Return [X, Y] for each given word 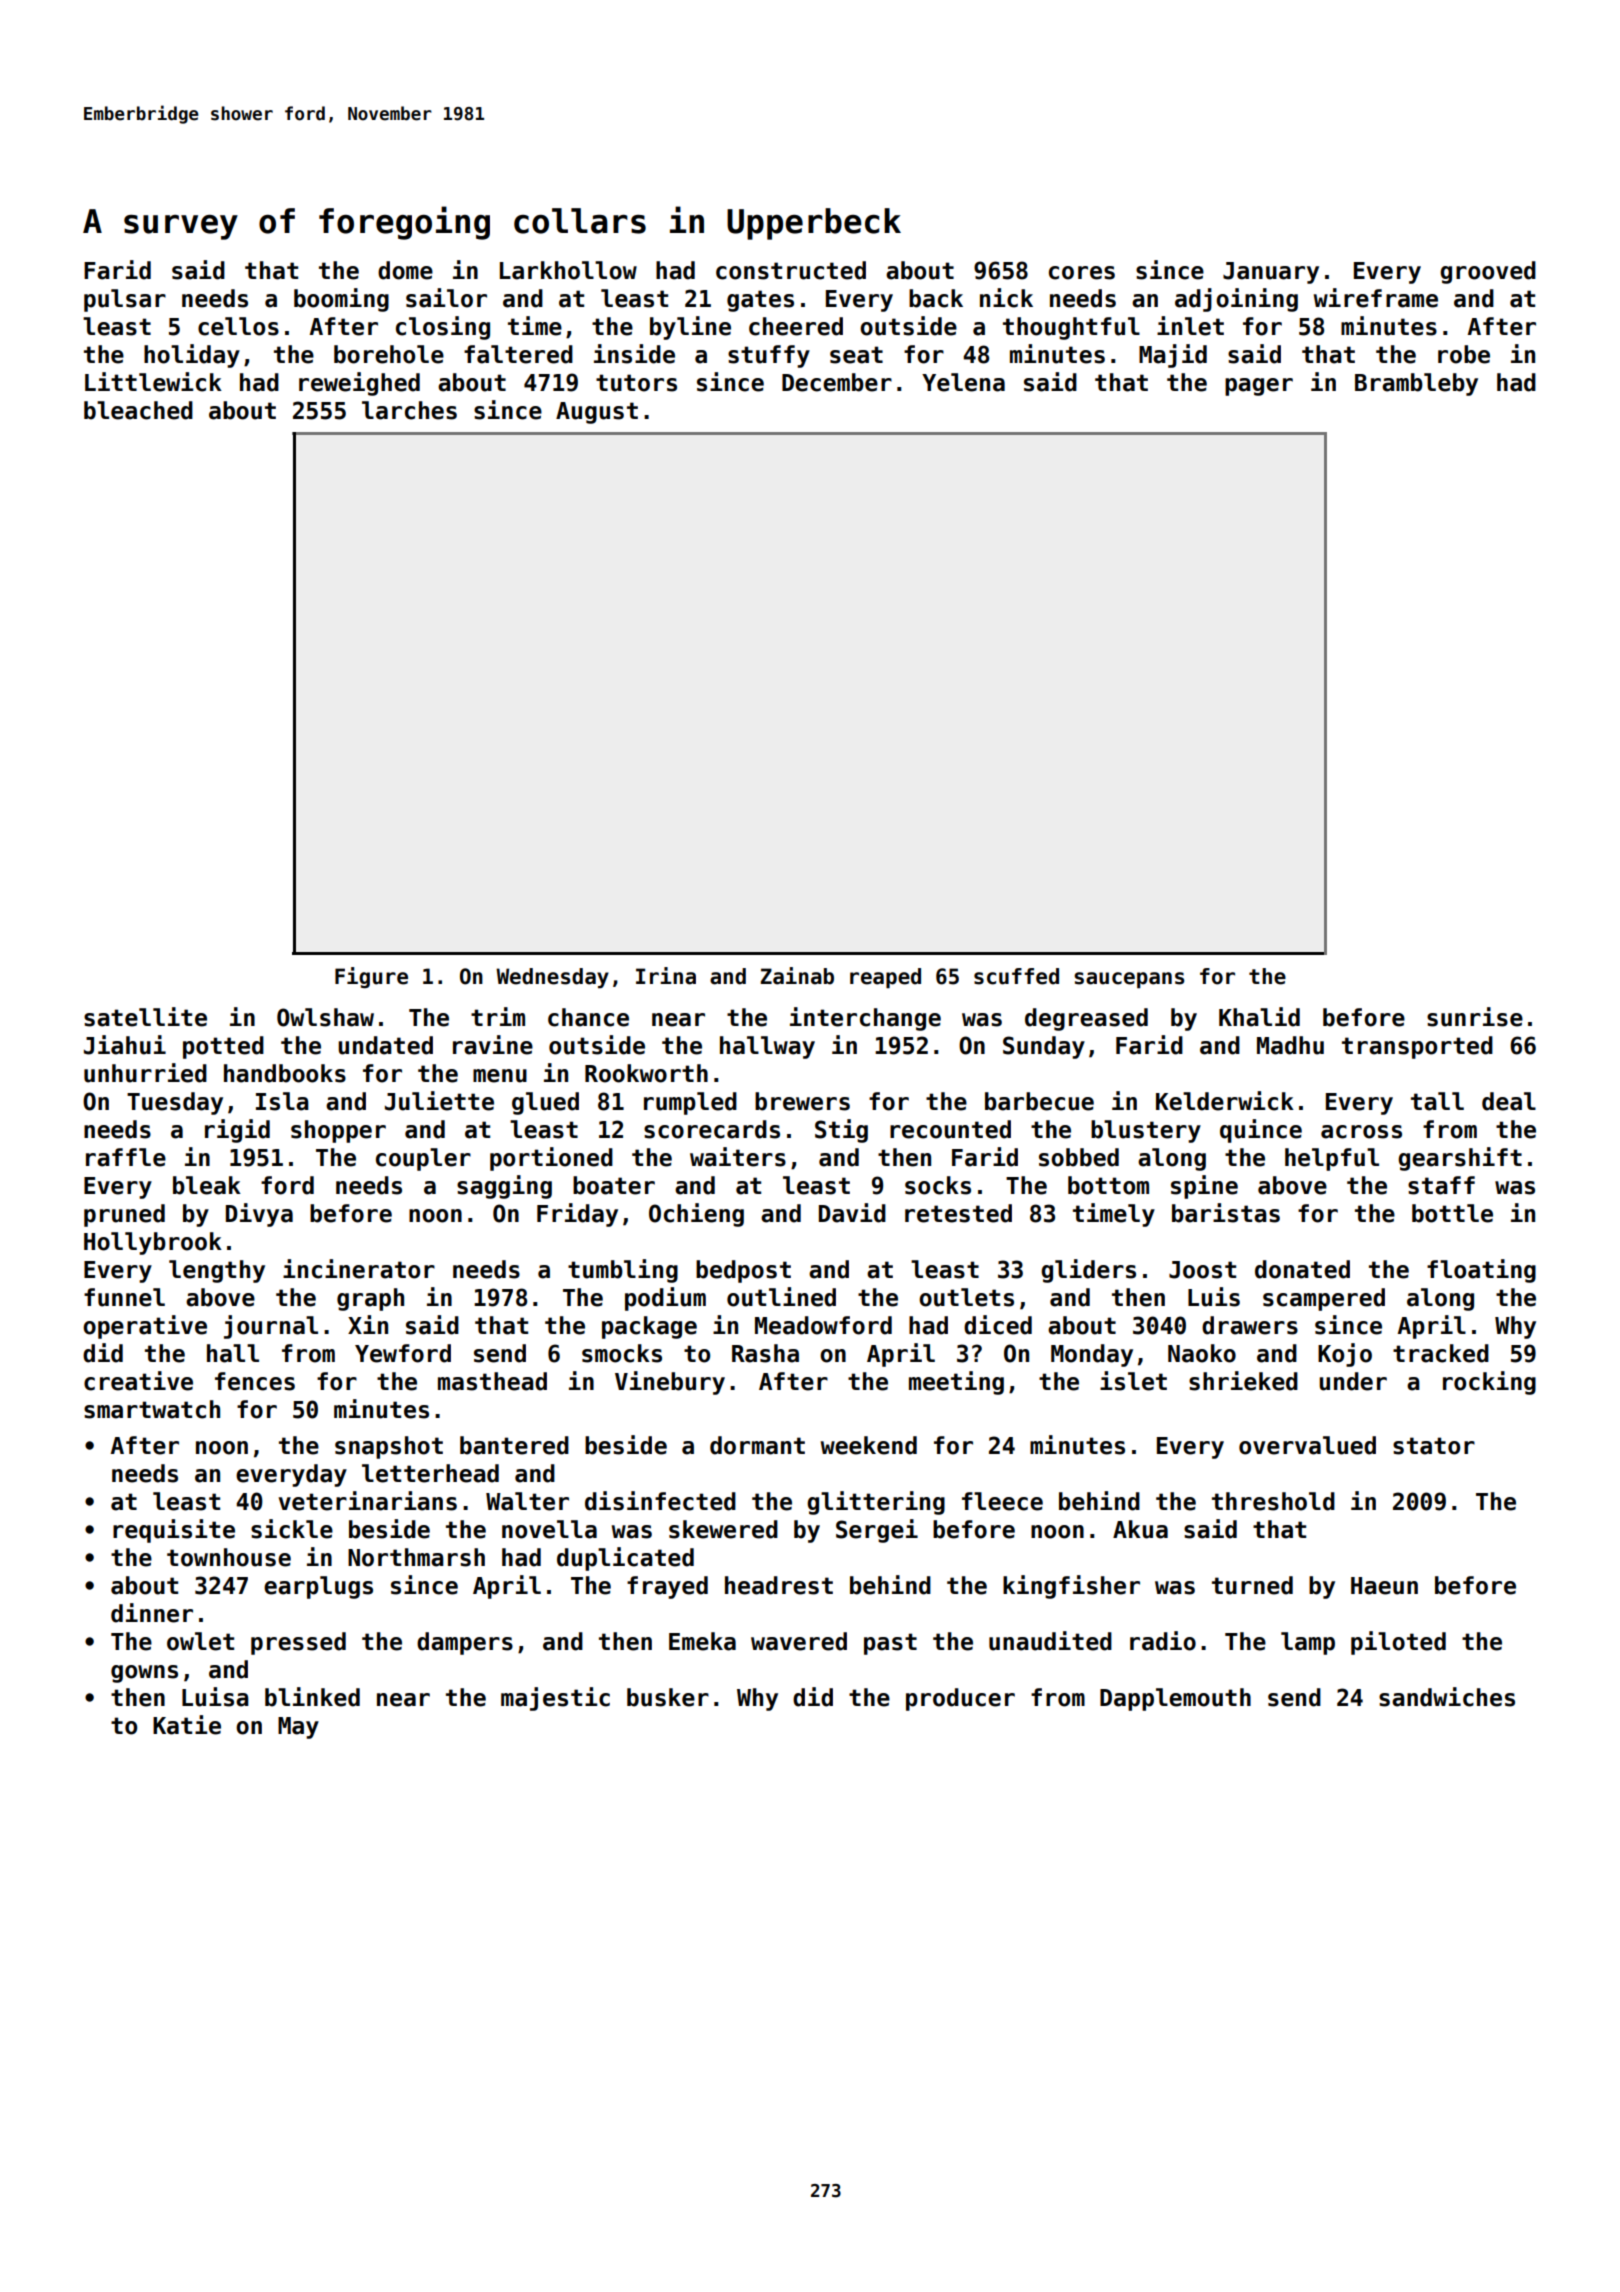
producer [960, 1699]
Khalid [1259, 1017]
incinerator [359, 1269]
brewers [802, 1101]
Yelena [963, 382]
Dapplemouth [1175, 1699]
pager [1259, 387]
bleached [138, 410]
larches [409, 410]
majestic [555, 1699]
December [837, 382]
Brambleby [1416, 384]
